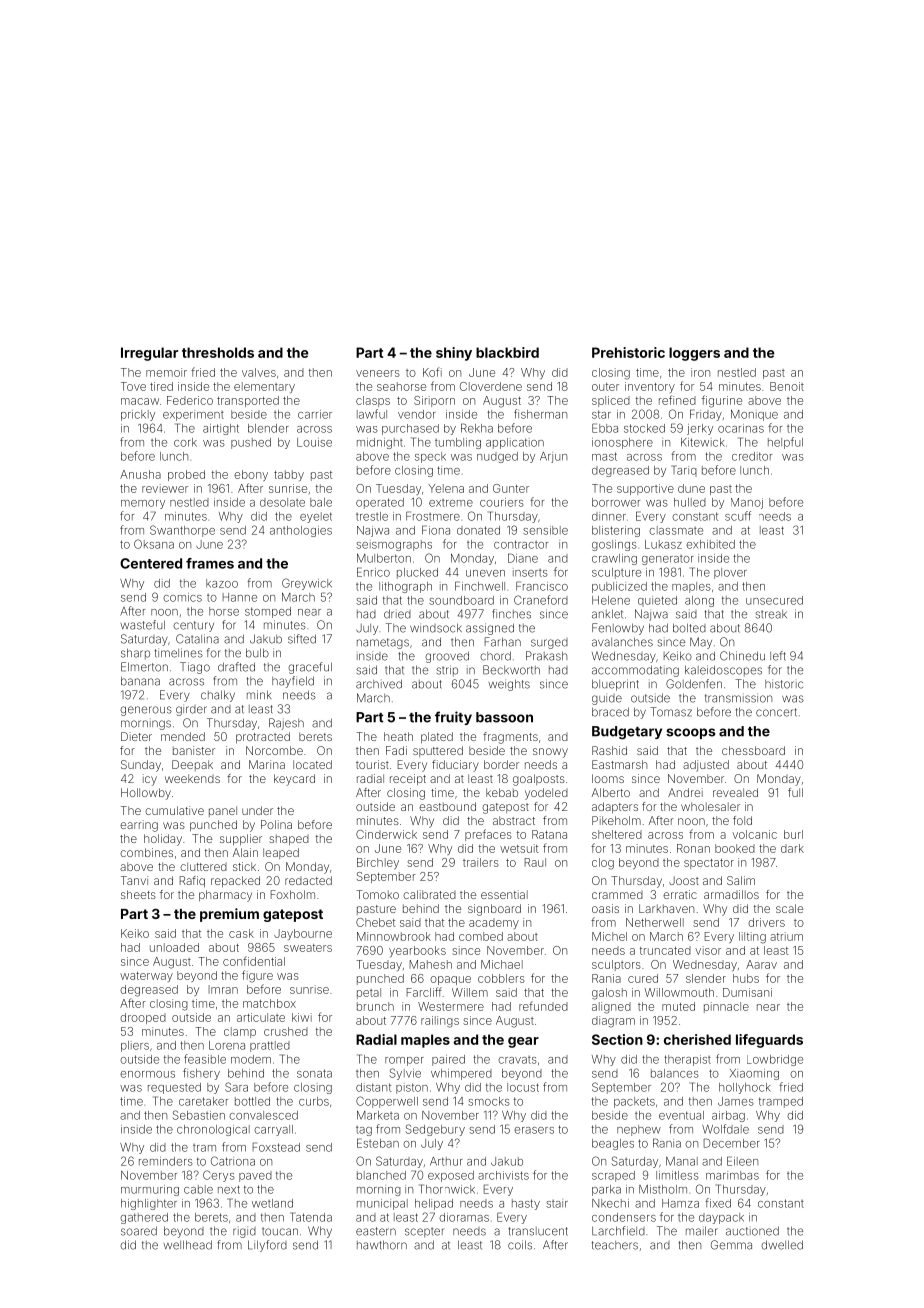 The width and height of the image is (924, 1308). Describe the element at coordinates (694, 354) in the image. I see `loggers` at that location.
